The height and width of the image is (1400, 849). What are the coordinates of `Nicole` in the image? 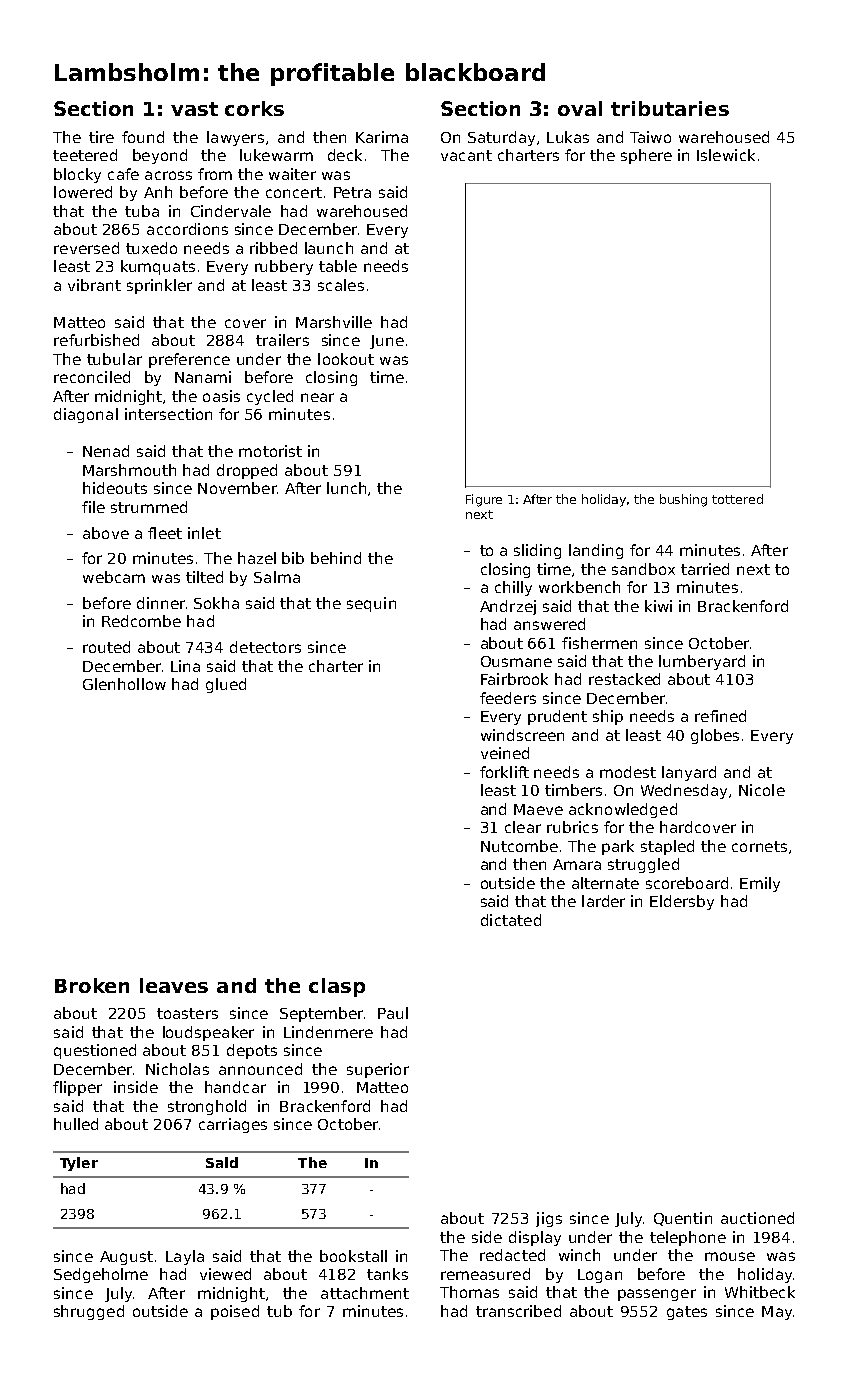 It's located at (762, 790).
